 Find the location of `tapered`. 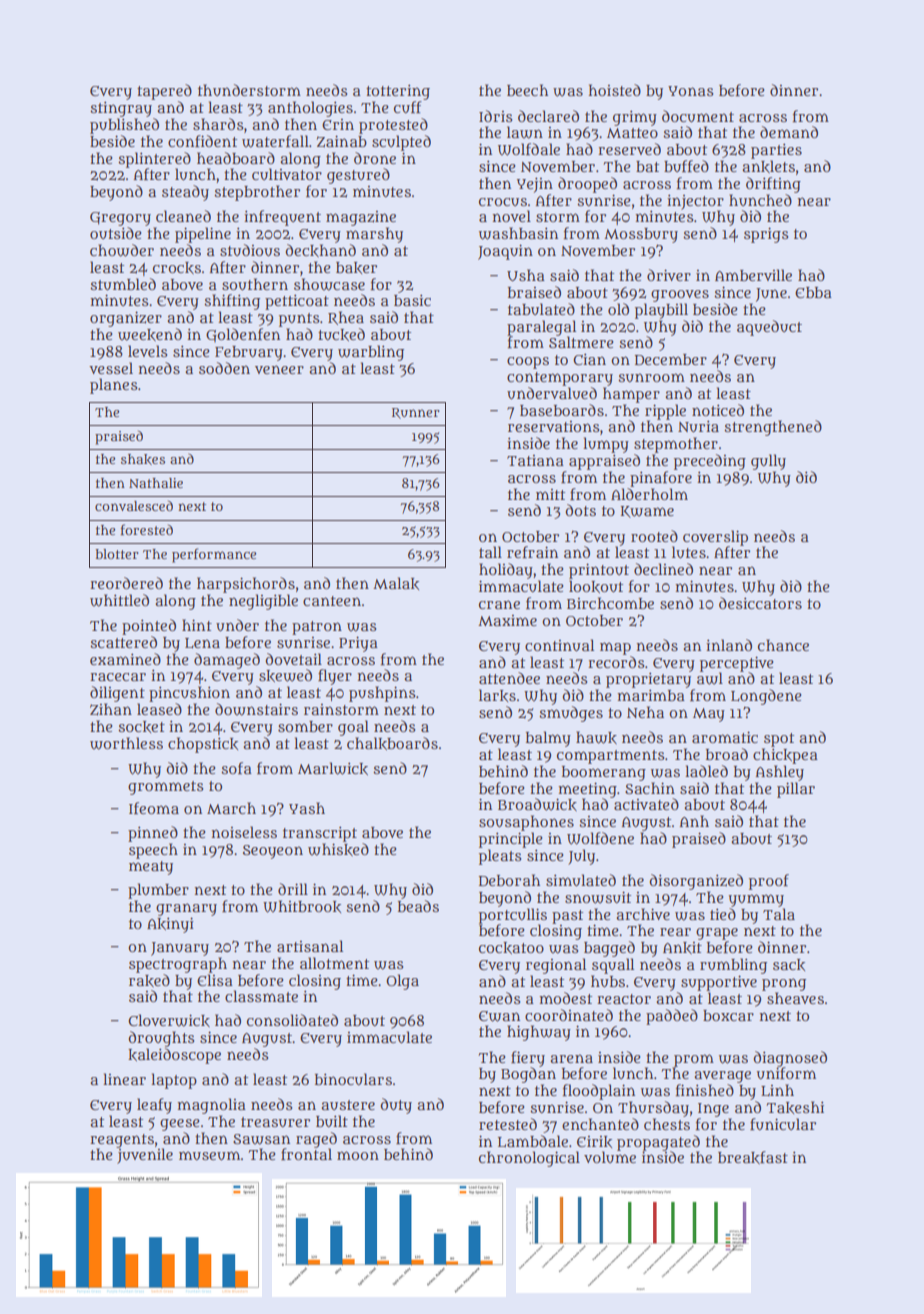

tapered is located at coordinates (164, 92).
